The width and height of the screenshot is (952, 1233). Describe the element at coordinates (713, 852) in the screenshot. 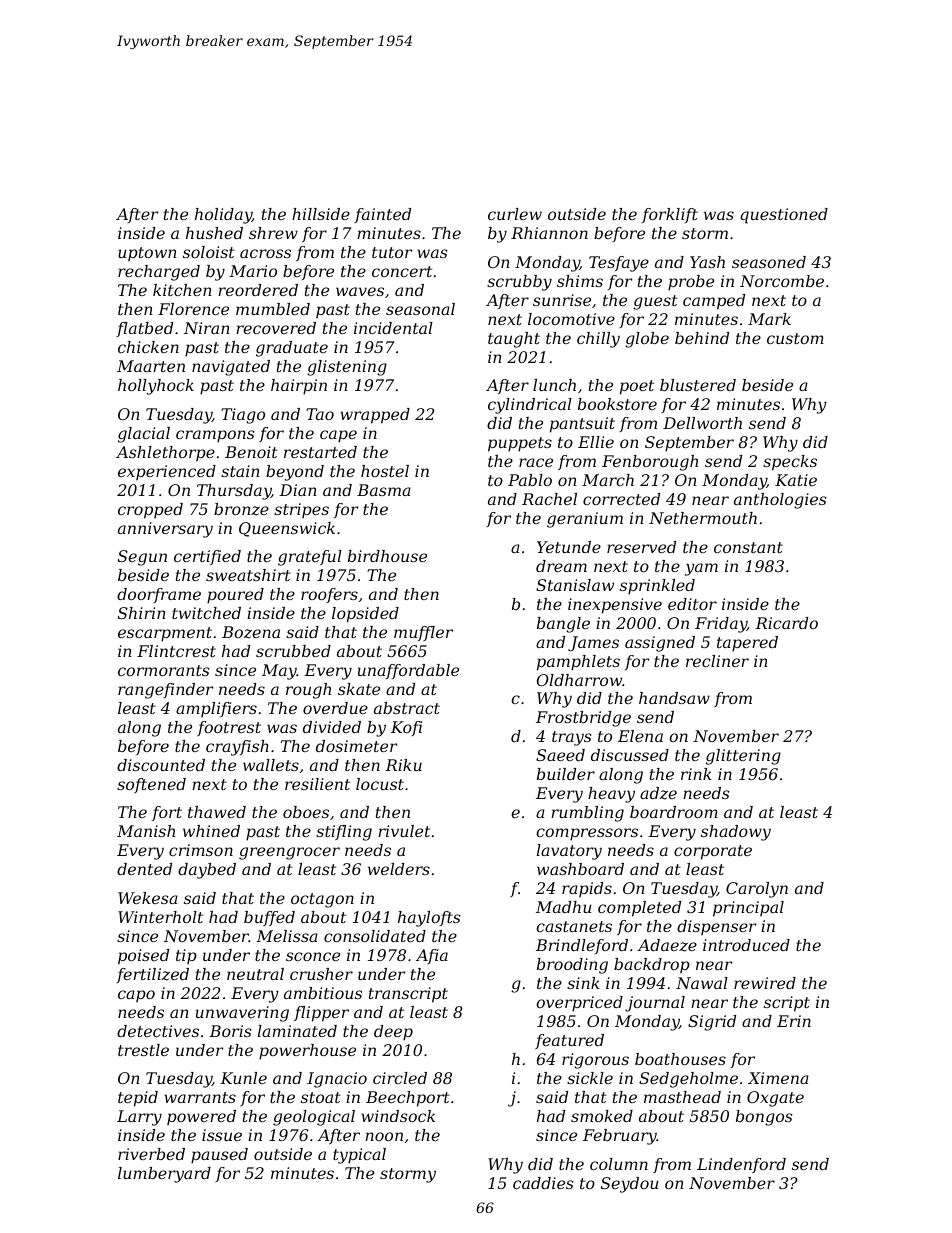

I see `corporate` at that location.
